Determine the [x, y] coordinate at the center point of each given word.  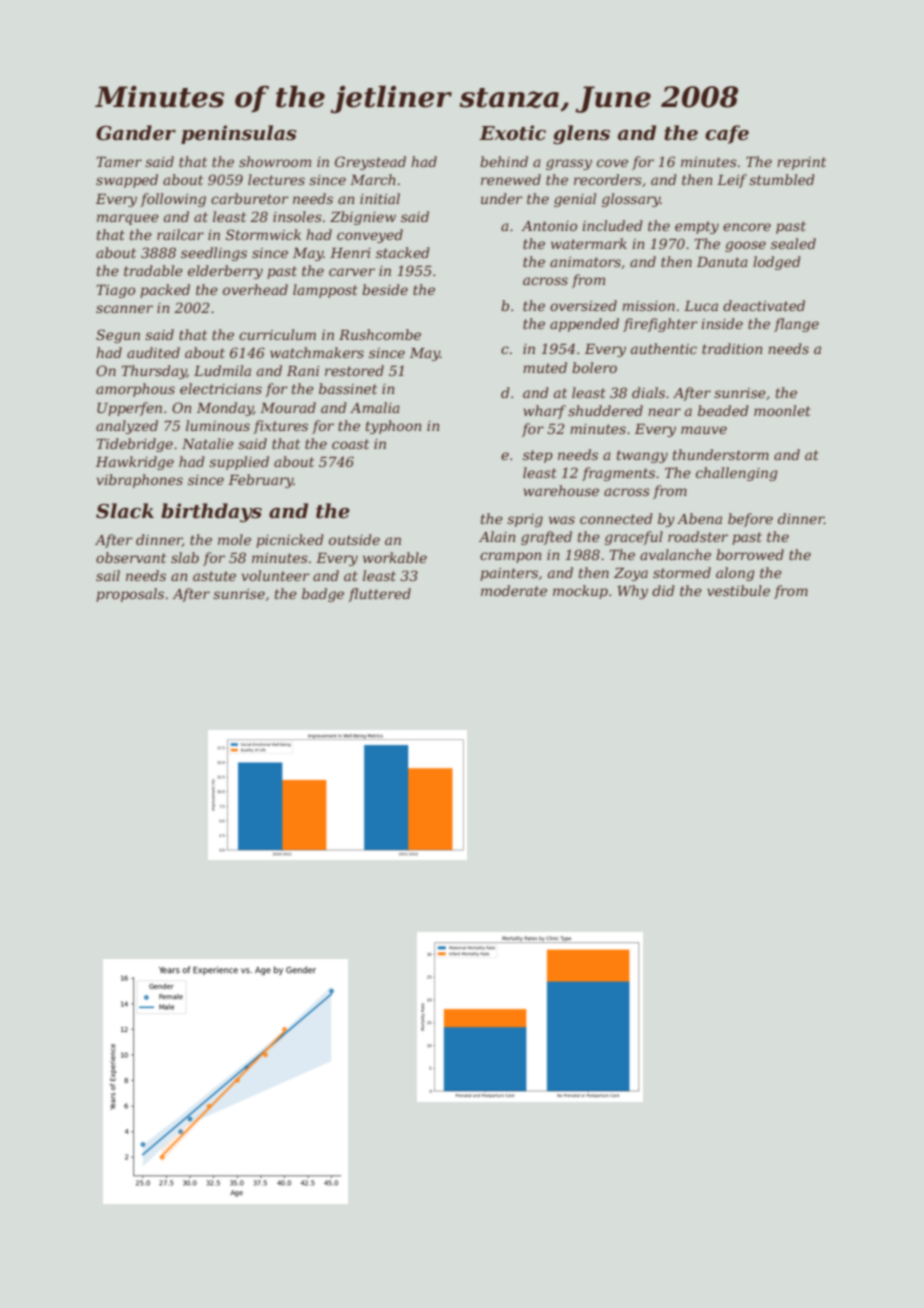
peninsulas [239, 134]
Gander [136, 133]
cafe [727, 134]
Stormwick [263, 234]
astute [214, 576]
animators [585, 262]
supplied [239, 463]
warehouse [561, 490]
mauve [704, 430]
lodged [777, 263]
